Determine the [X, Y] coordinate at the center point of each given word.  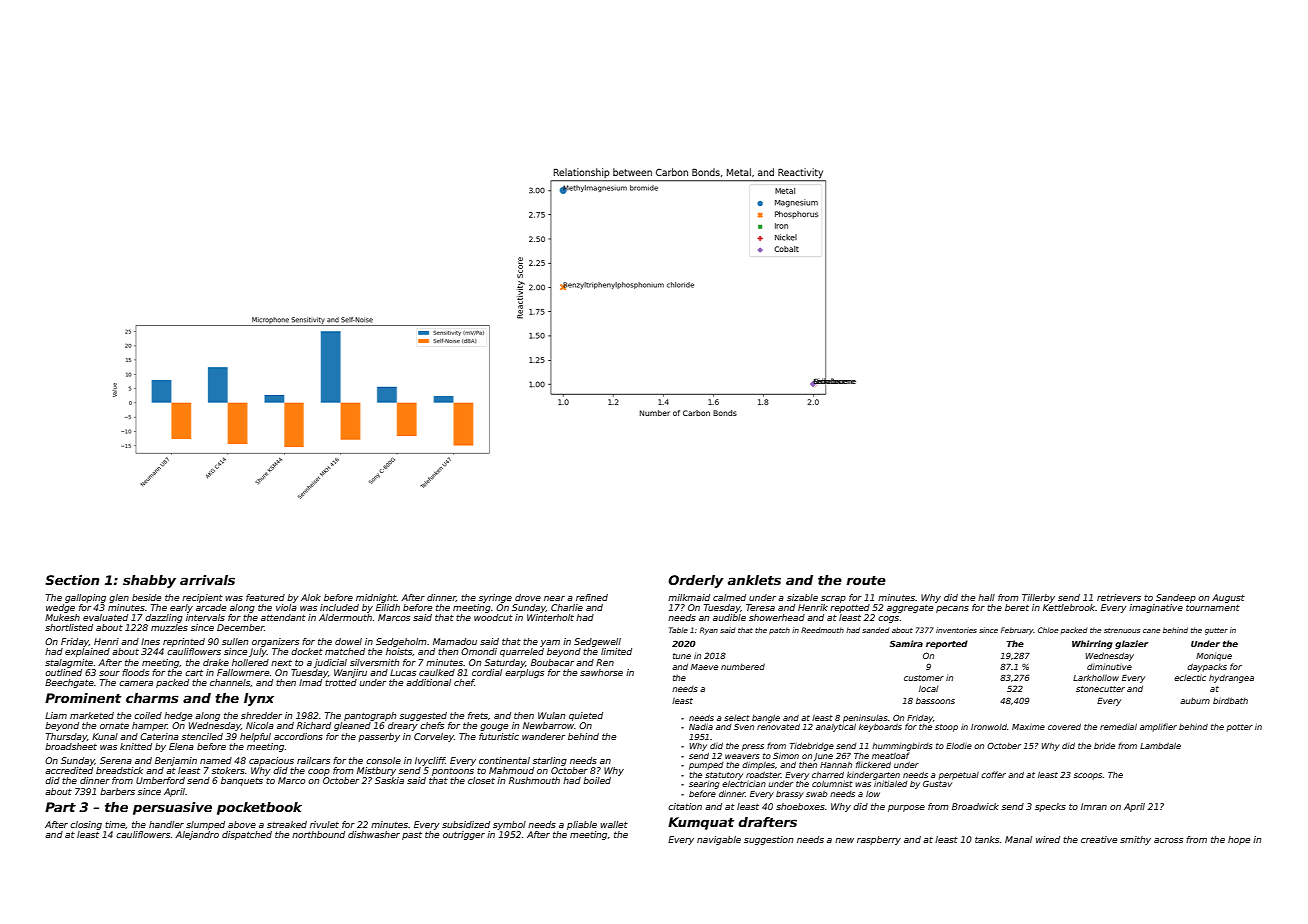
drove [528, 597]
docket [307, 651]
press [753, 747]
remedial [1118, 726]
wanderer [543, 736]
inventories [956, 630]
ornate [114, 726]
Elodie [959, 745]
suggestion [768, 840]
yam [550, 643]
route [866, 580]
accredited [69, 770]
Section [72, 580]
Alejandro [197, 835]
